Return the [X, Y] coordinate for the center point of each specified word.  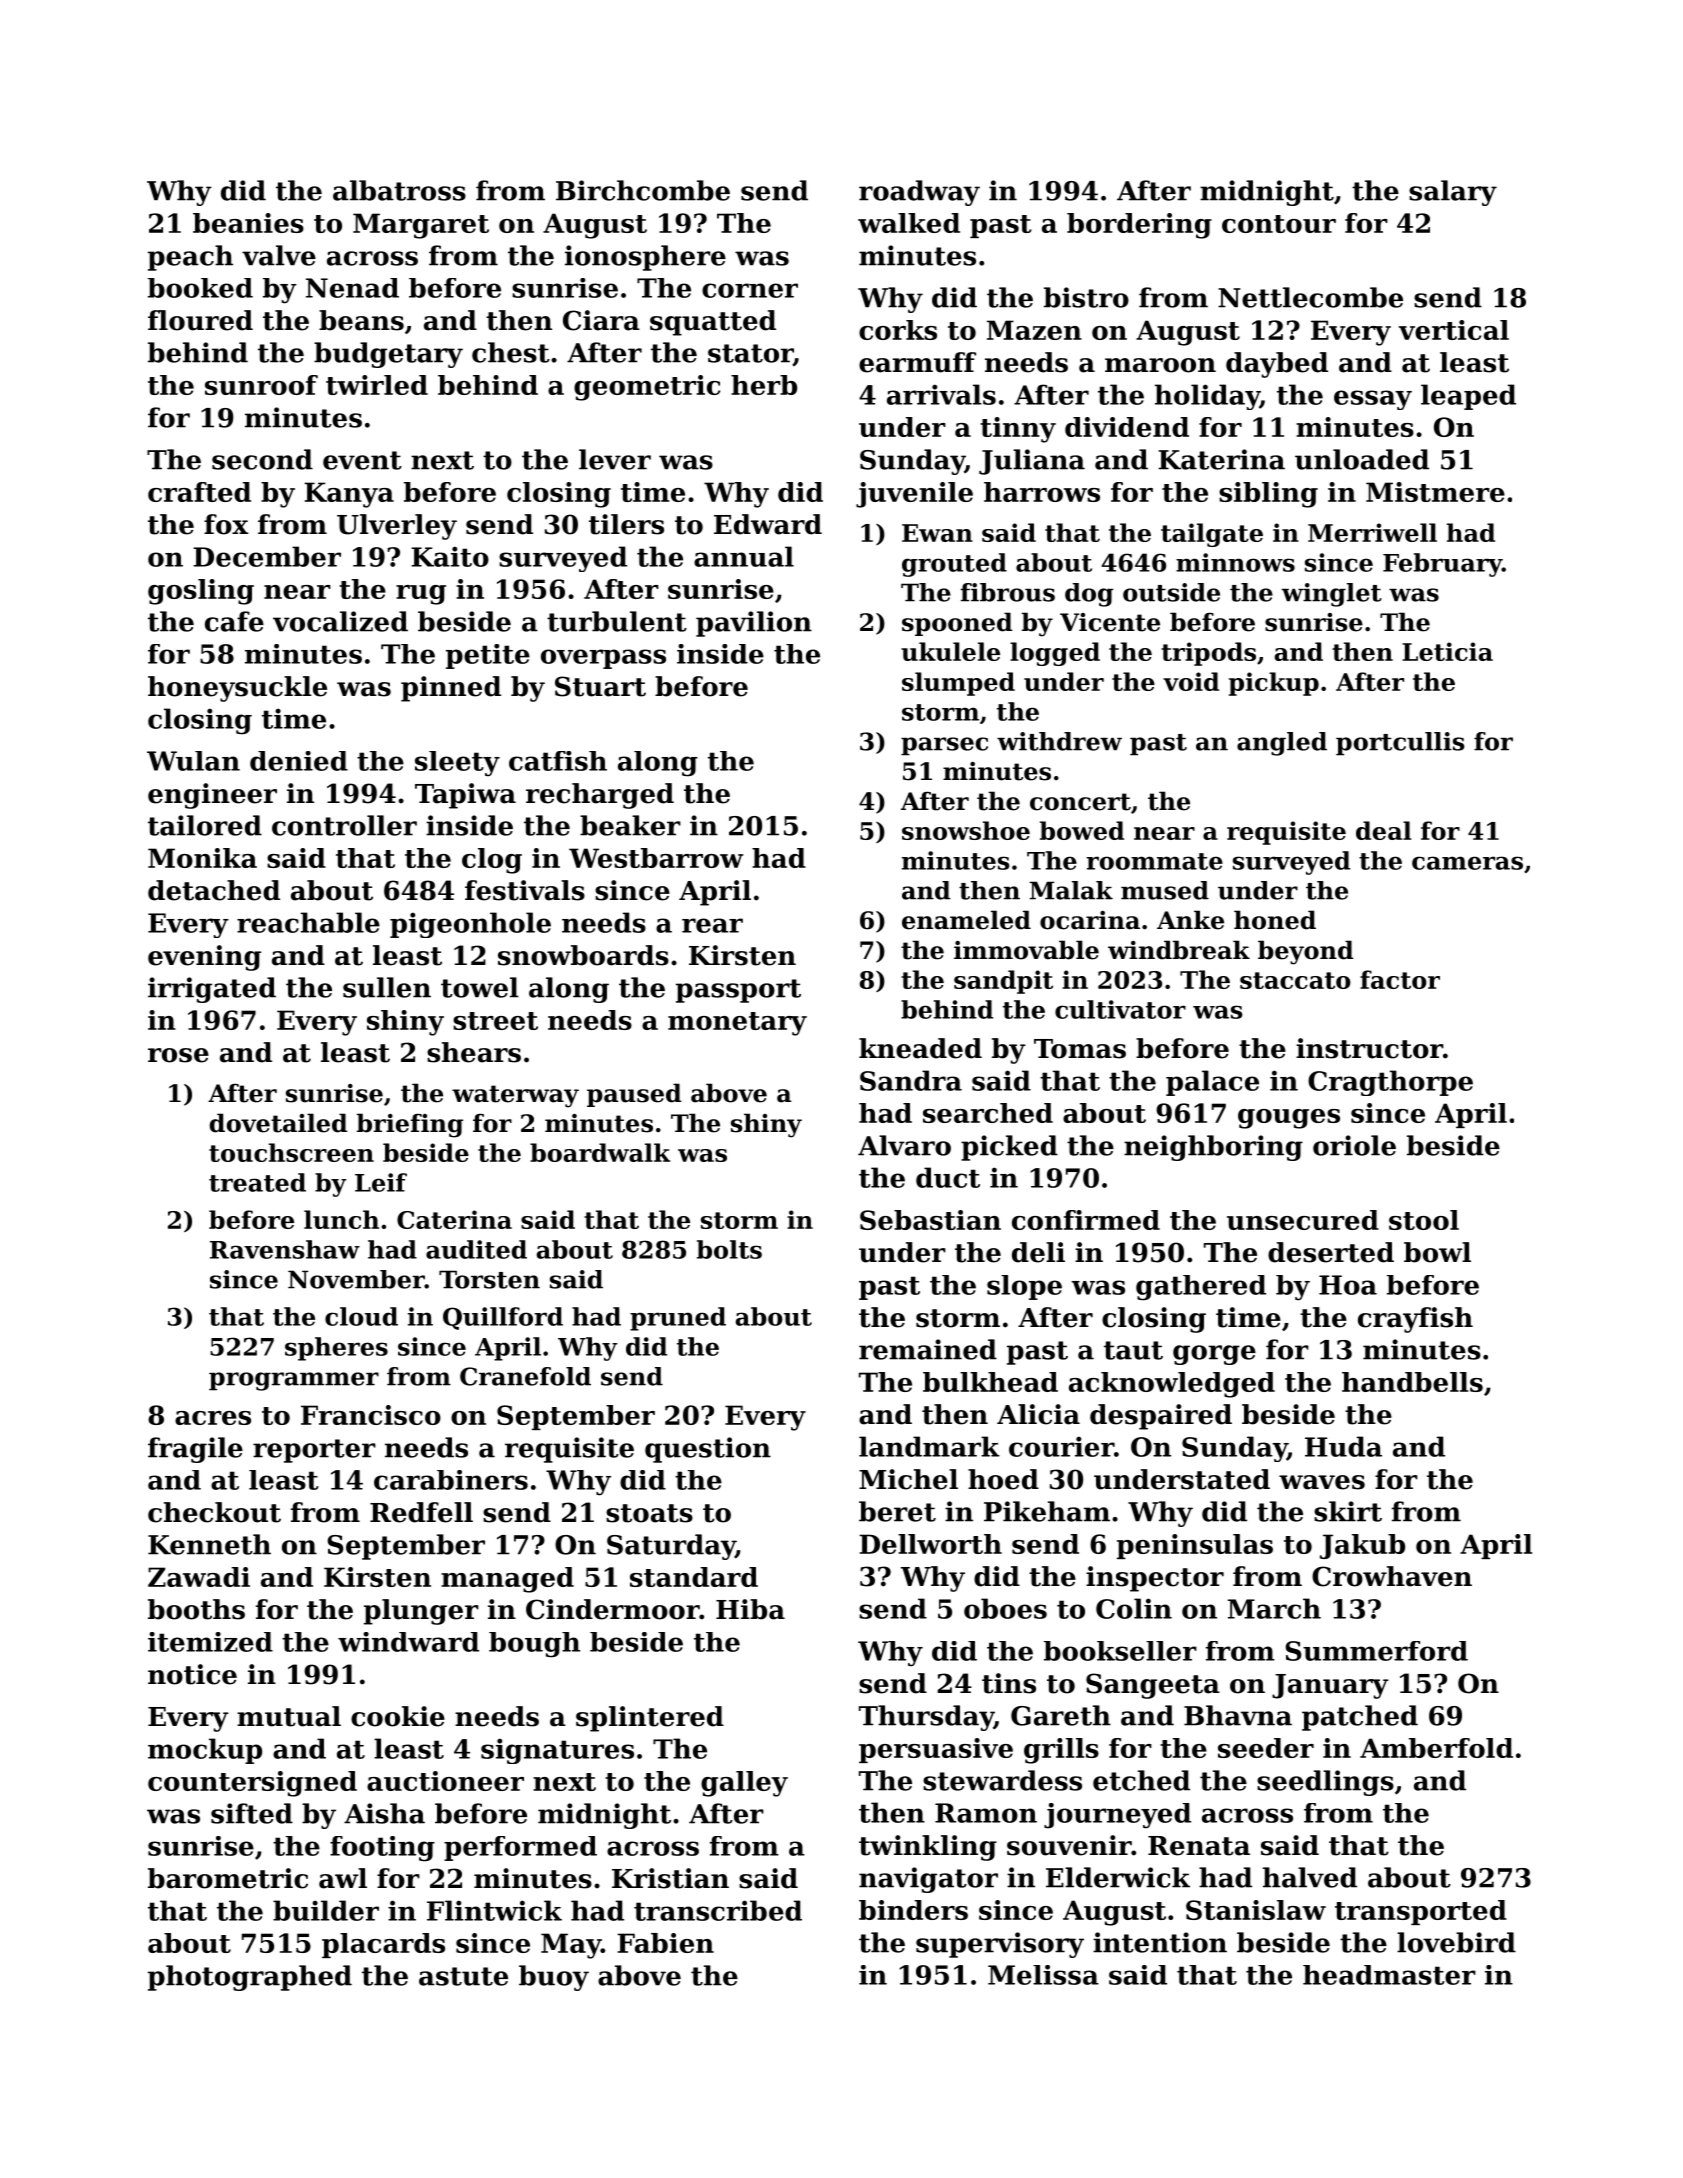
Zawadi [199, 1577]
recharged [600, 796]
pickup [1274, 684]
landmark [929, 1446]
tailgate [1212, 535]
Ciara [601, 320]
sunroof [261, 385]
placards [383, 1945]
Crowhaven [1392, 1576]
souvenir [1069, 1845]
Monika [202, 858]
